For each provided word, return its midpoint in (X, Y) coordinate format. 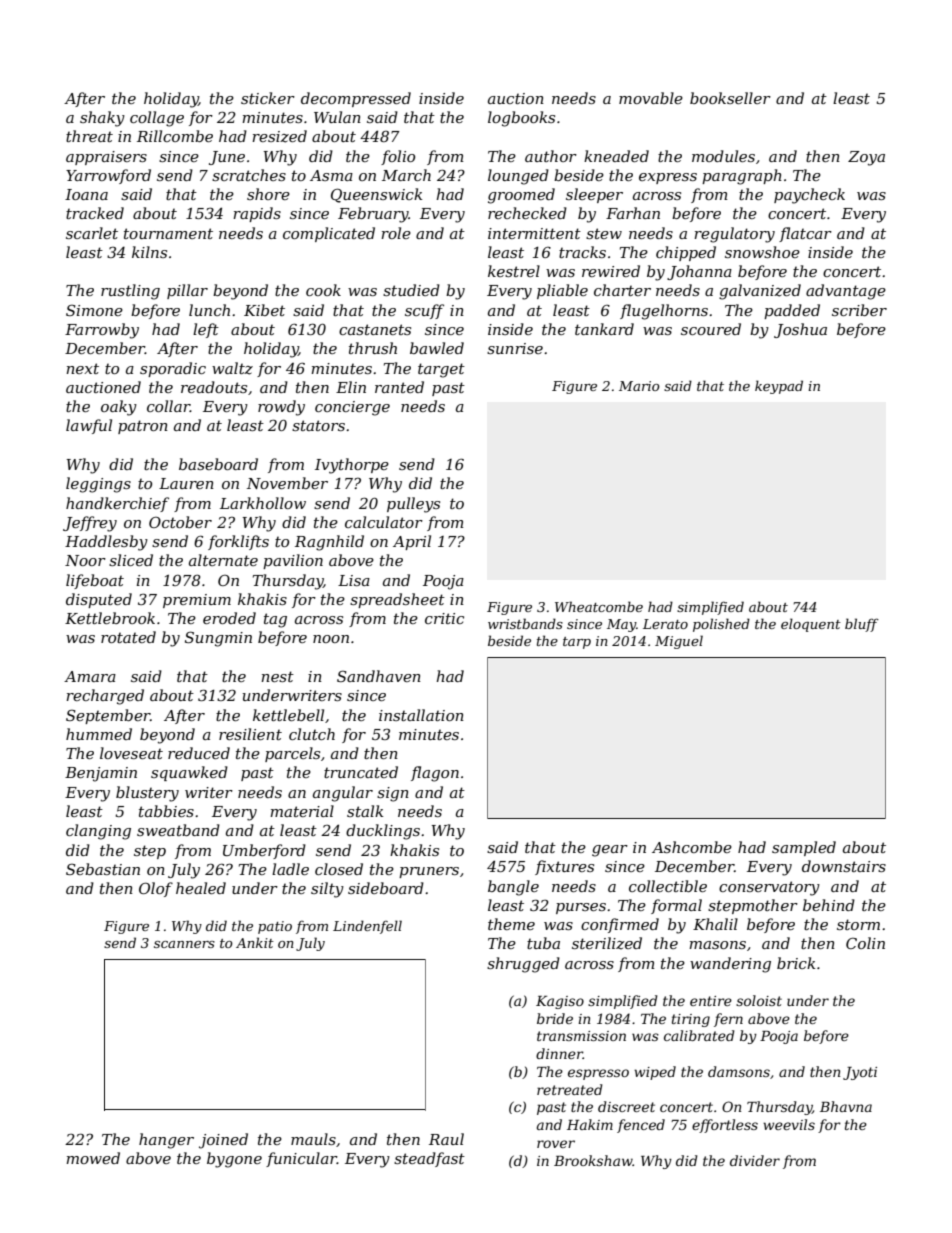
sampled (804, 848)
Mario (639, 386)
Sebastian (103, 869)
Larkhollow (263, 503)
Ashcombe (692, 847)
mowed (93, 1158)
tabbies (166, 811)
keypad (779, 387)
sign (393, 794)
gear (610, 851)
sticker (268, 98)
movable (651, 98)
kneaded (616, 156)
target (441, 370)
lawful (89, 426)
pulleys (413, 505)
